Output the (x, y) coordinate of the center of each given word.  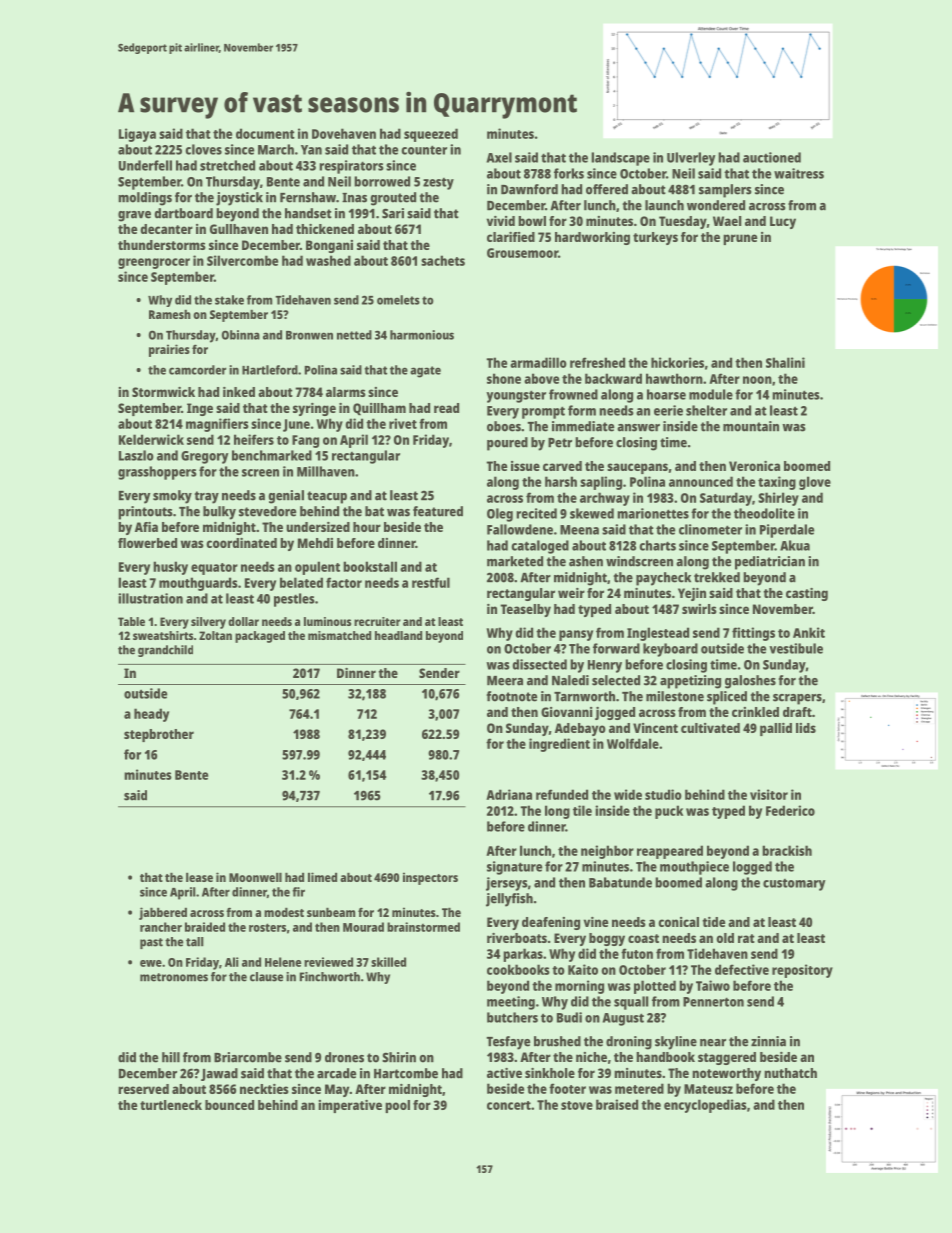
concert (509, 1105)
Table (131, 621)
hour (367, 527)
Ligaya (137, 135)
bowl (532, 221)
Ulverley (691, 159)
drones (344, 1057)
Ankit (809, 632)
